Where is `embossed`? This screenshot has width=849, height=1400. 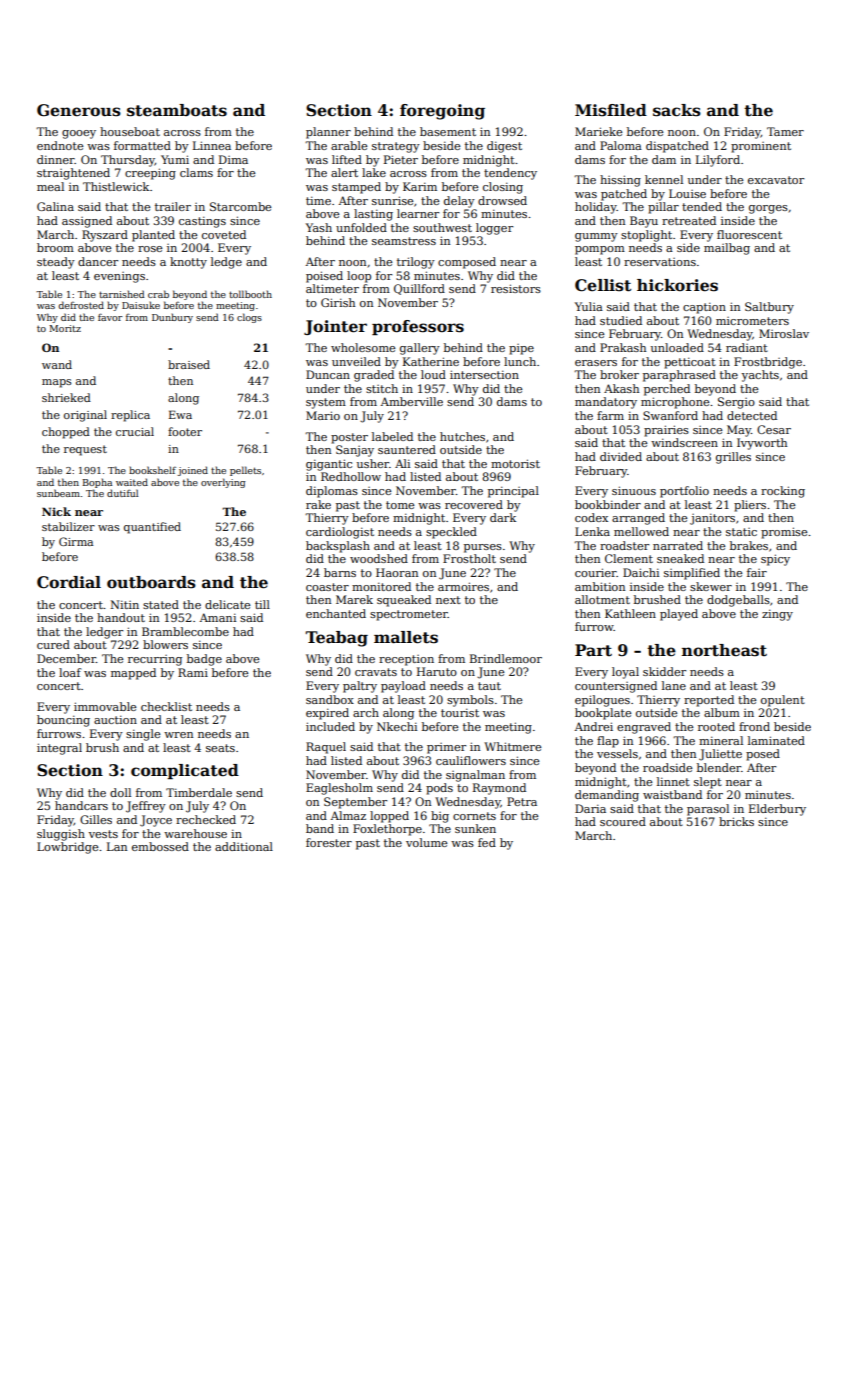
embossed is located at coordinates (160, 846).
